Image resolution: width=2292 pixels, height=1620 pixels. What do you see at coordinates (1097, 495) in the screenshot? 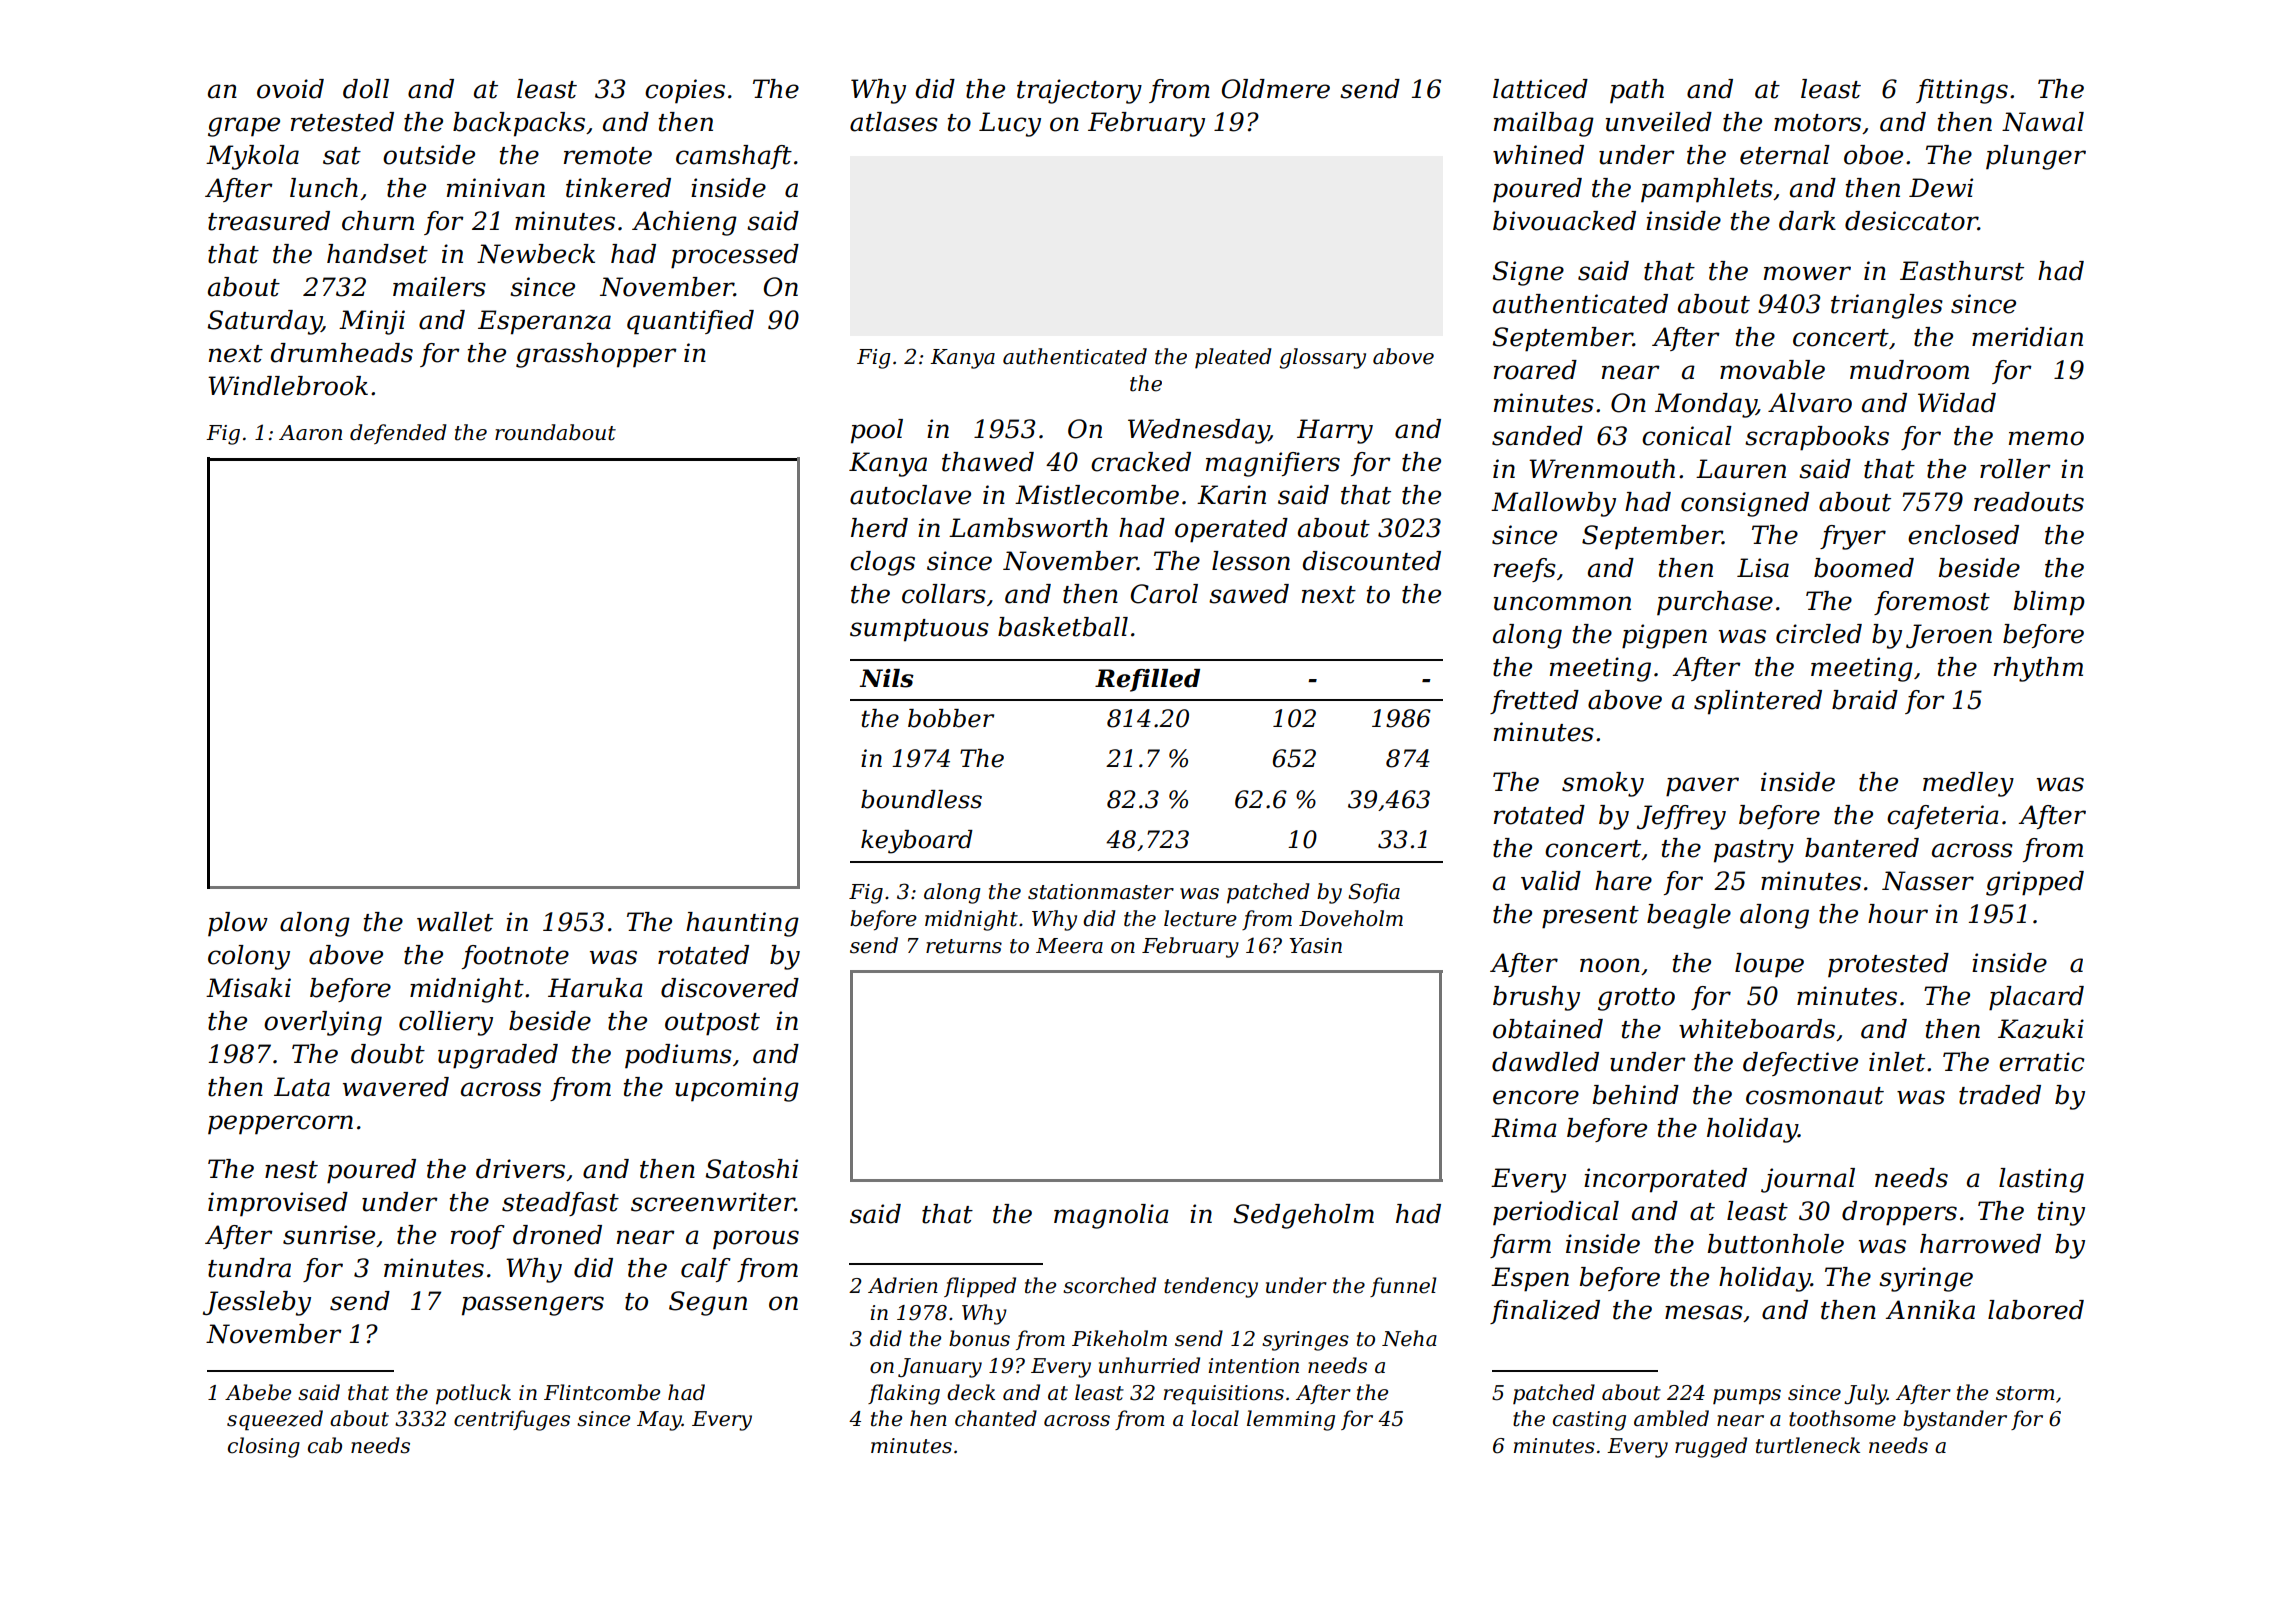
I see `Mistlecombe` at bounding box center [1097, 495].
